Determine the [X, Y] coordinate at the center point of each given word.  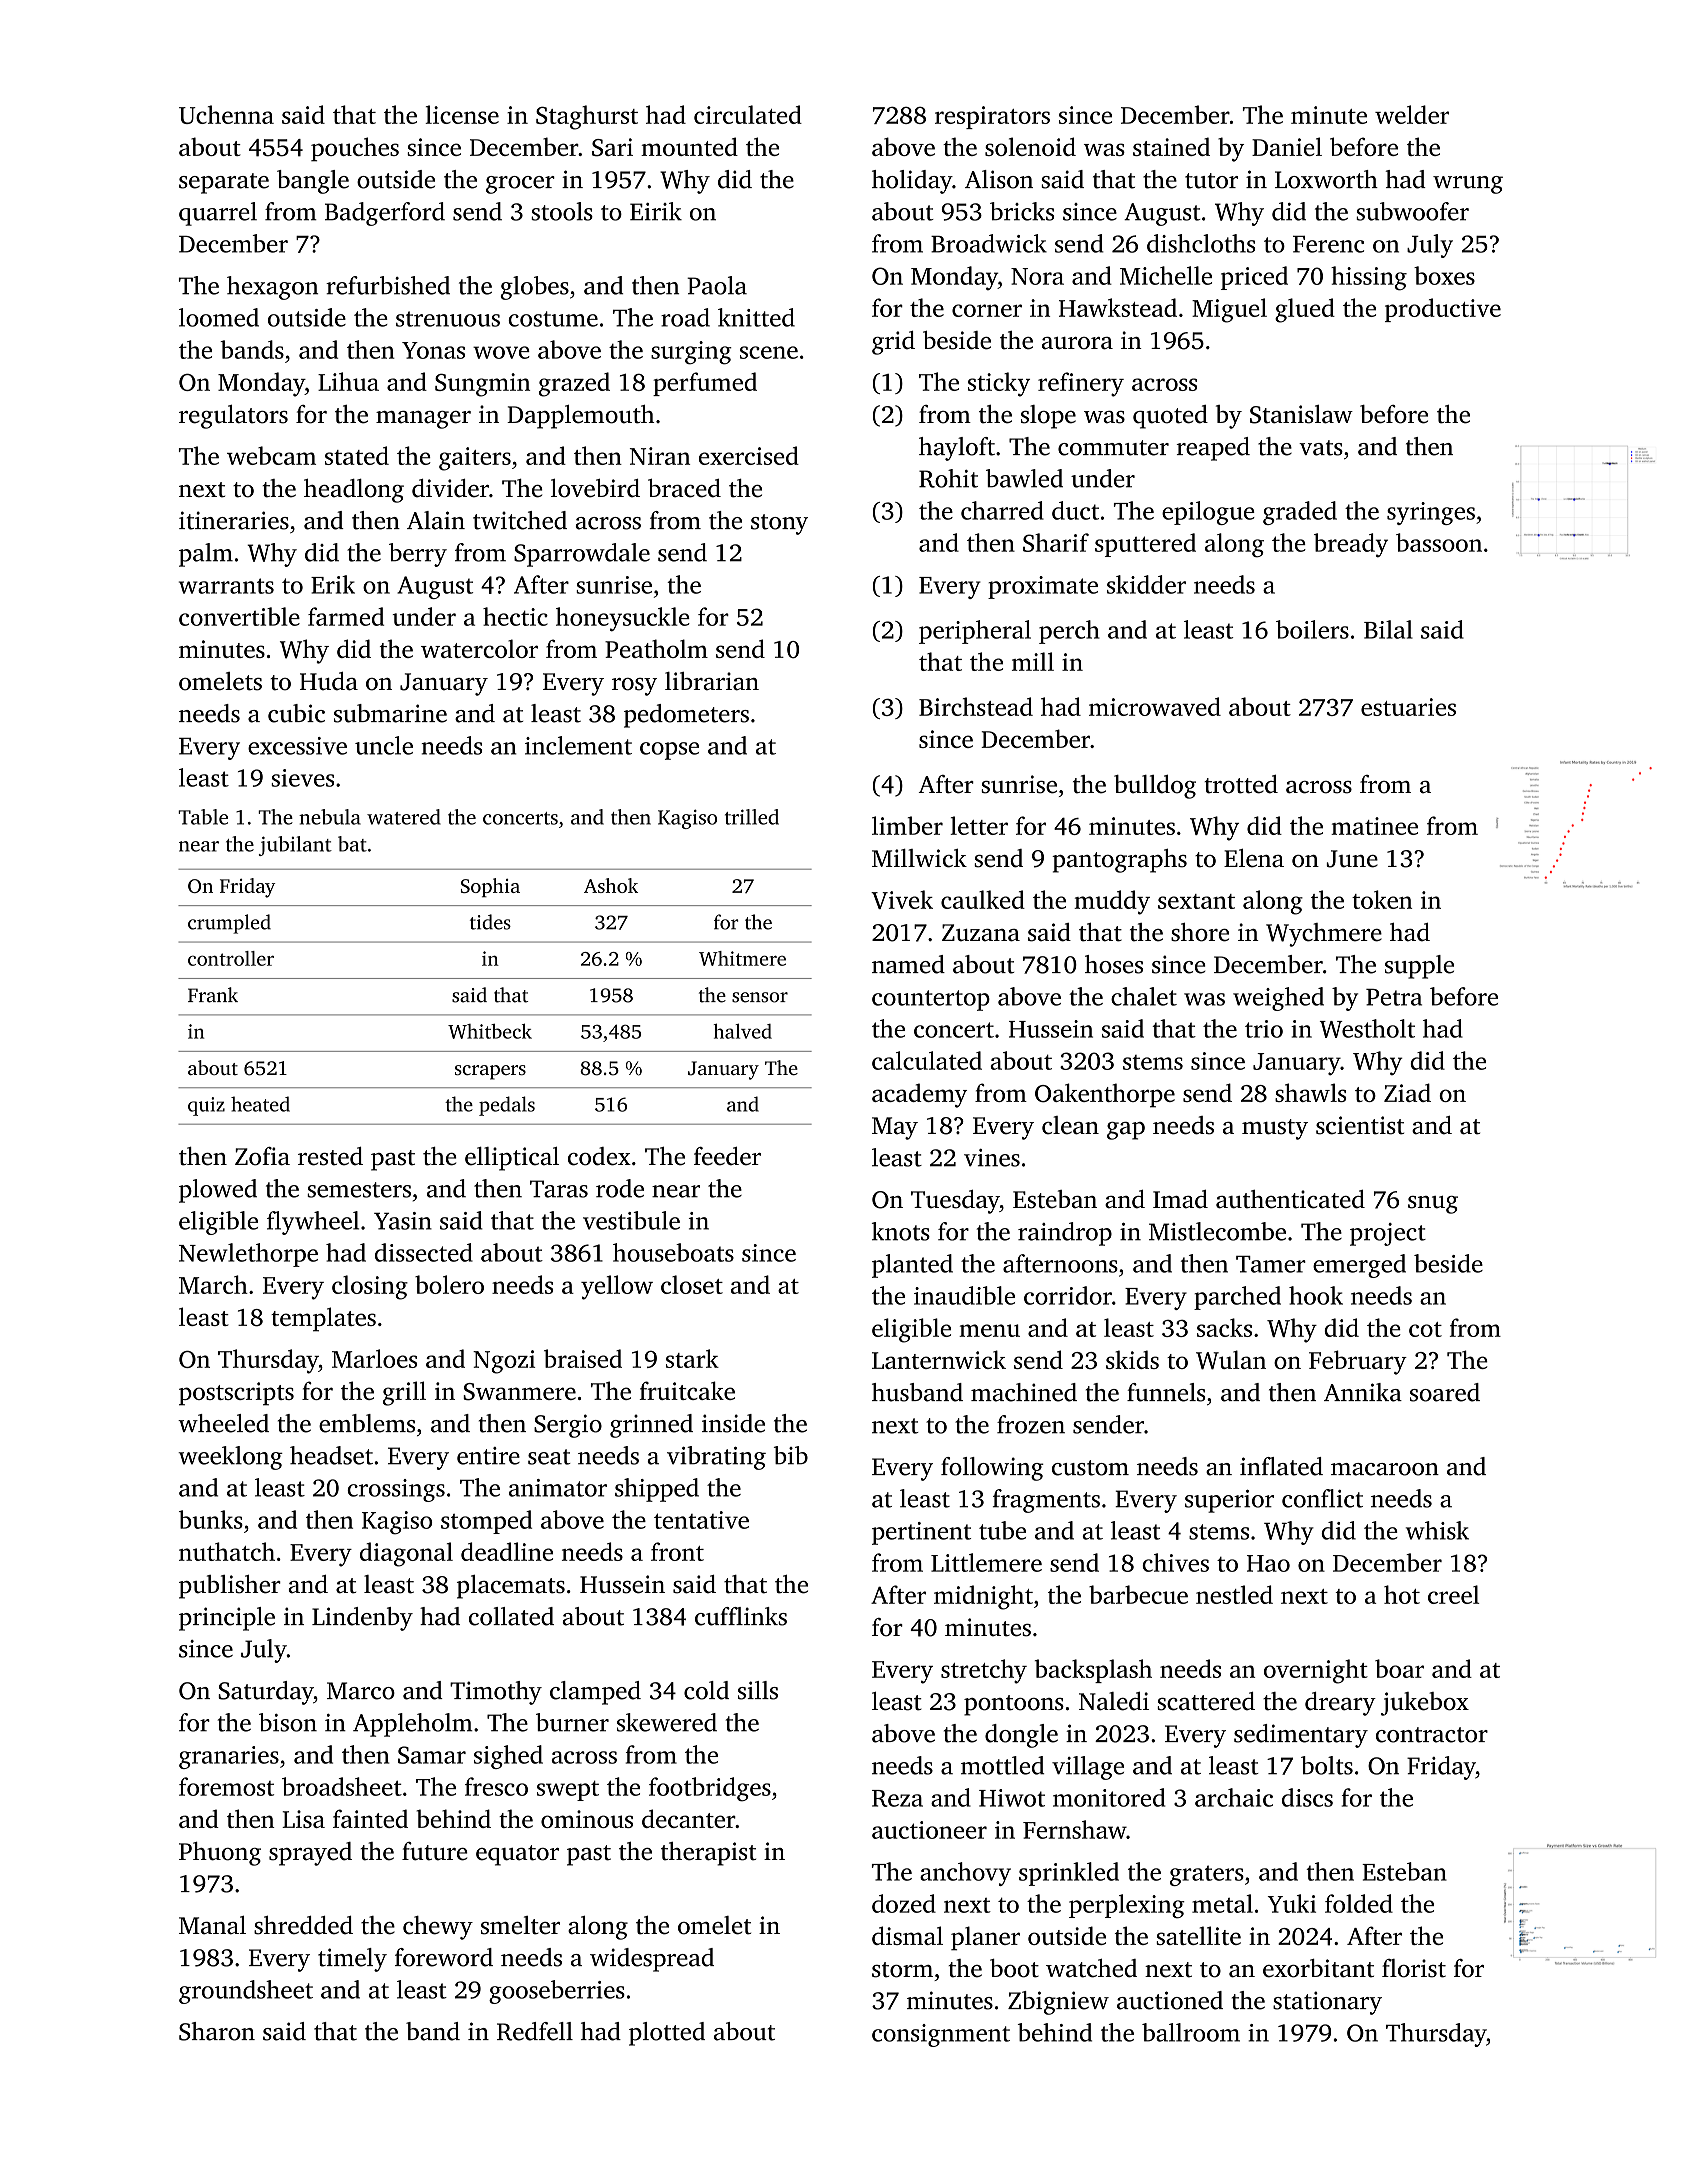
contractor [1432, 1735]
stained [1171, 146]
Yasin [403, 1221]
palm [206, 555]
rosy [634, 687]
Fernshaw [1075, 1829]
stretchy [984, 1671]
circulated [748, 114]
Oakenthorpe [1105, 1095]
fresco [496, 1786]
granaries [229, 1757]
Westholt [1367, 1028]
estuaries [1408, 707]
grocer [520, 185]
